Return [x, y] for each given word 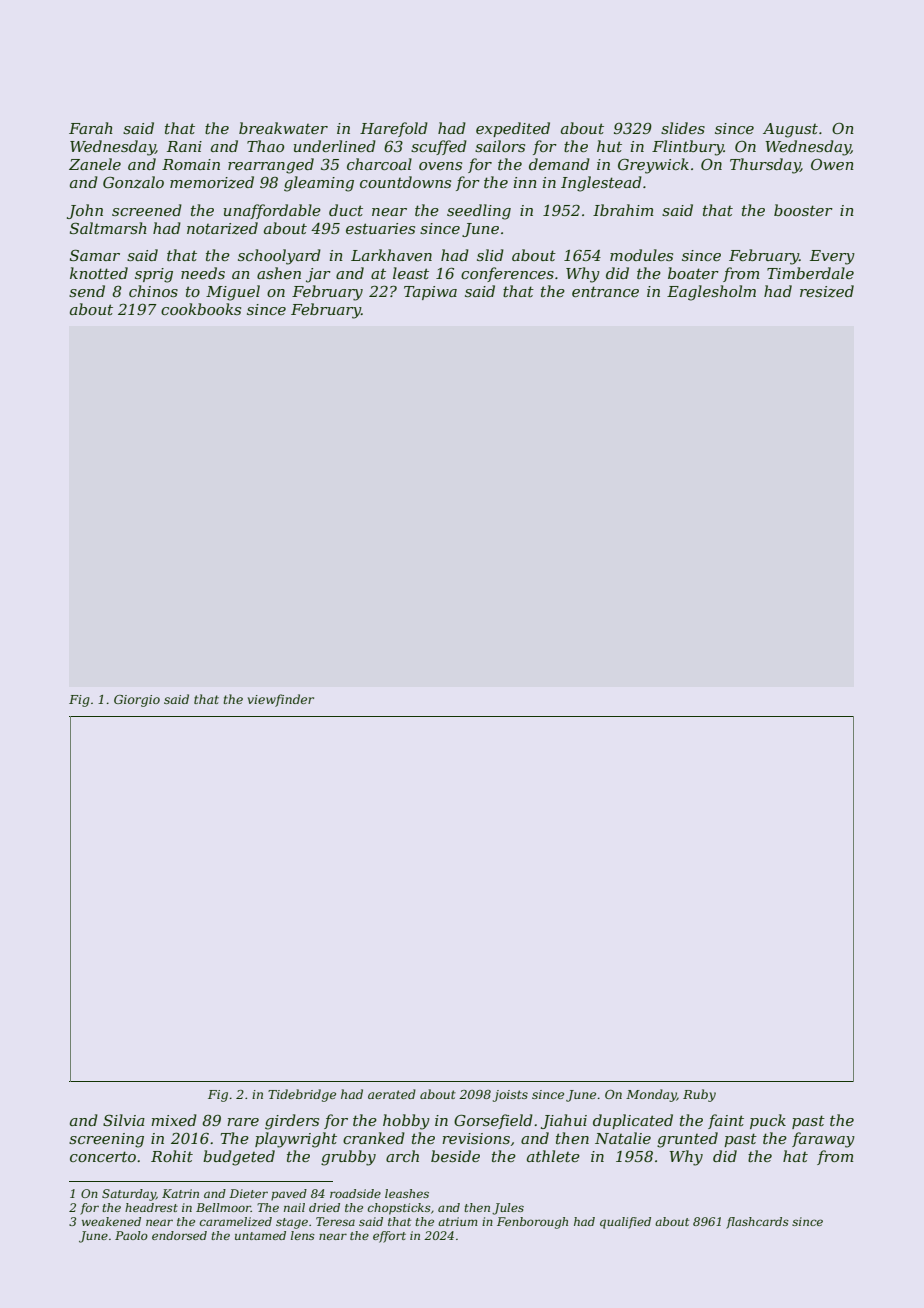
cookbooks [201, 309]
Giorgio [137, 701]
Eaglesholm [711, 293]
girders [292, 1122]
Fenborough [532, 1223]
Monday [651, 1095]
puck [768, 1121]
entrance [605, 291]
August [790, 130]
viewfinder [281, 700]
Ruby [699, 1095]
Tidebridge [302, 1095]
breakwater [283, 128]
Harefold [394, 129]
